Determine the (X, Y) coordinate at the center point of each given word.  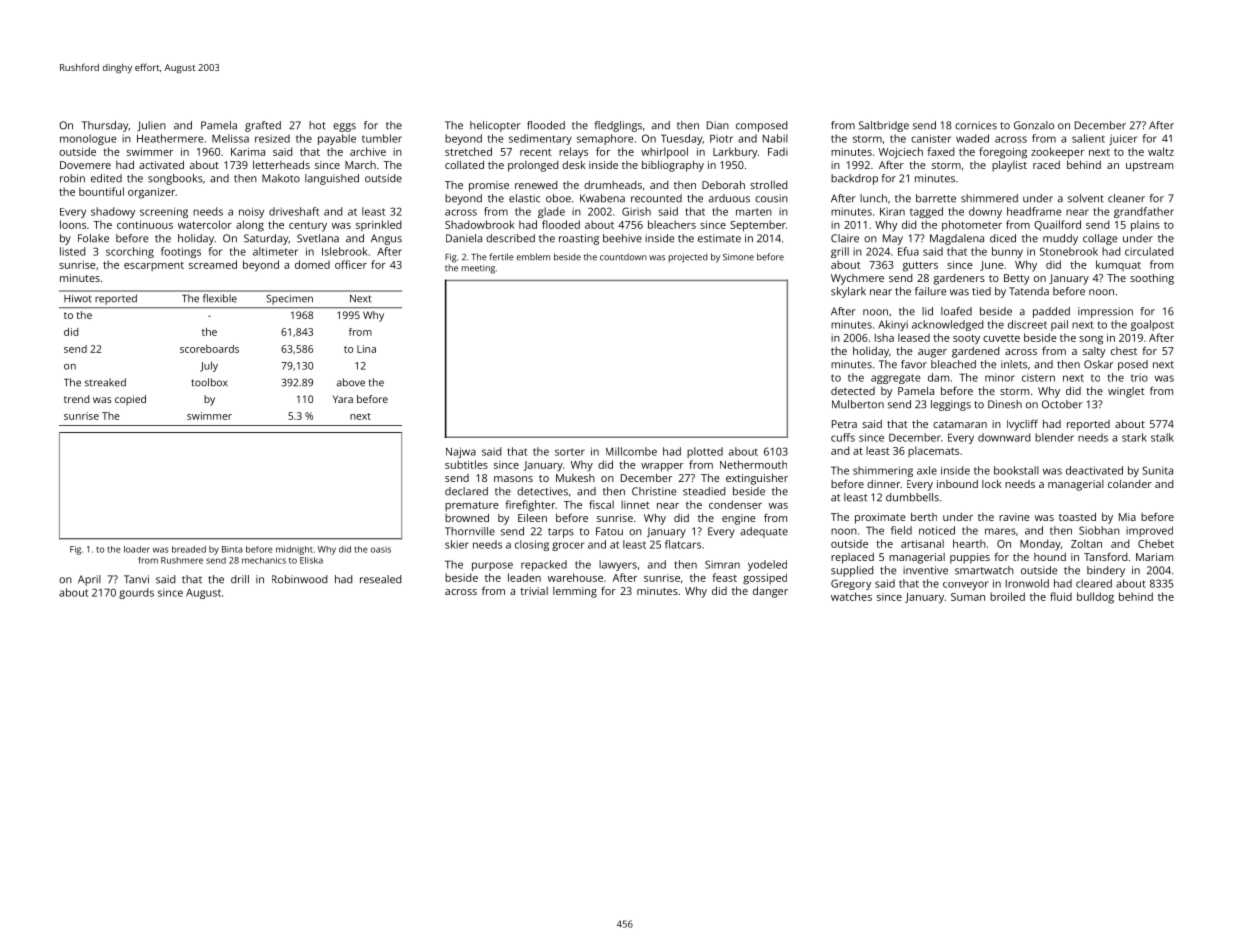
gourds (136, 593)
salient (1088, 138)
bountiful (101, 191)
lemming (575, 592)
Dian (718, 125)
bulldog (1095, 598)
